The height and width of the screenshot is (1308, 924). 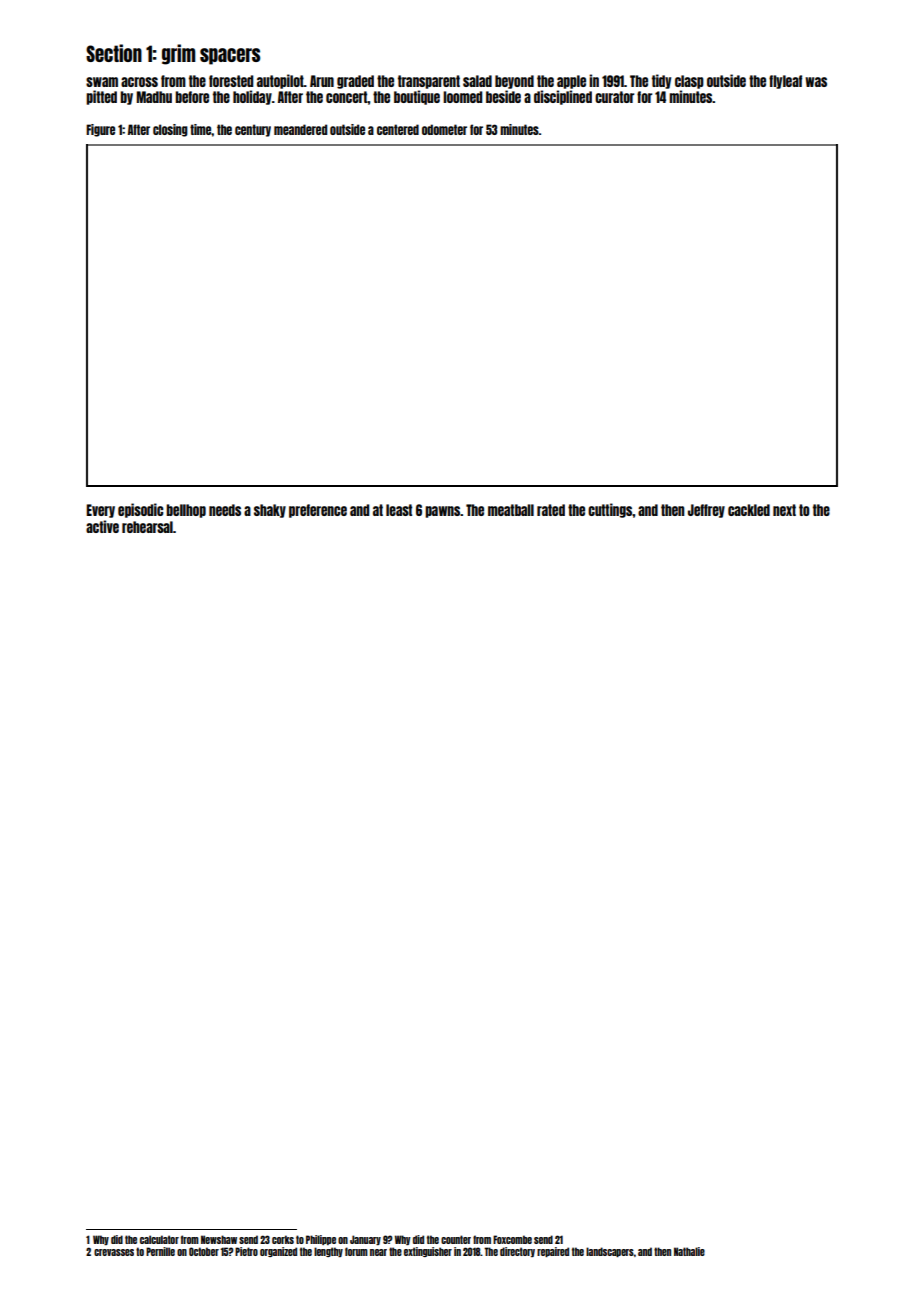 I want to click on rated, so click(x=551, y=510).
